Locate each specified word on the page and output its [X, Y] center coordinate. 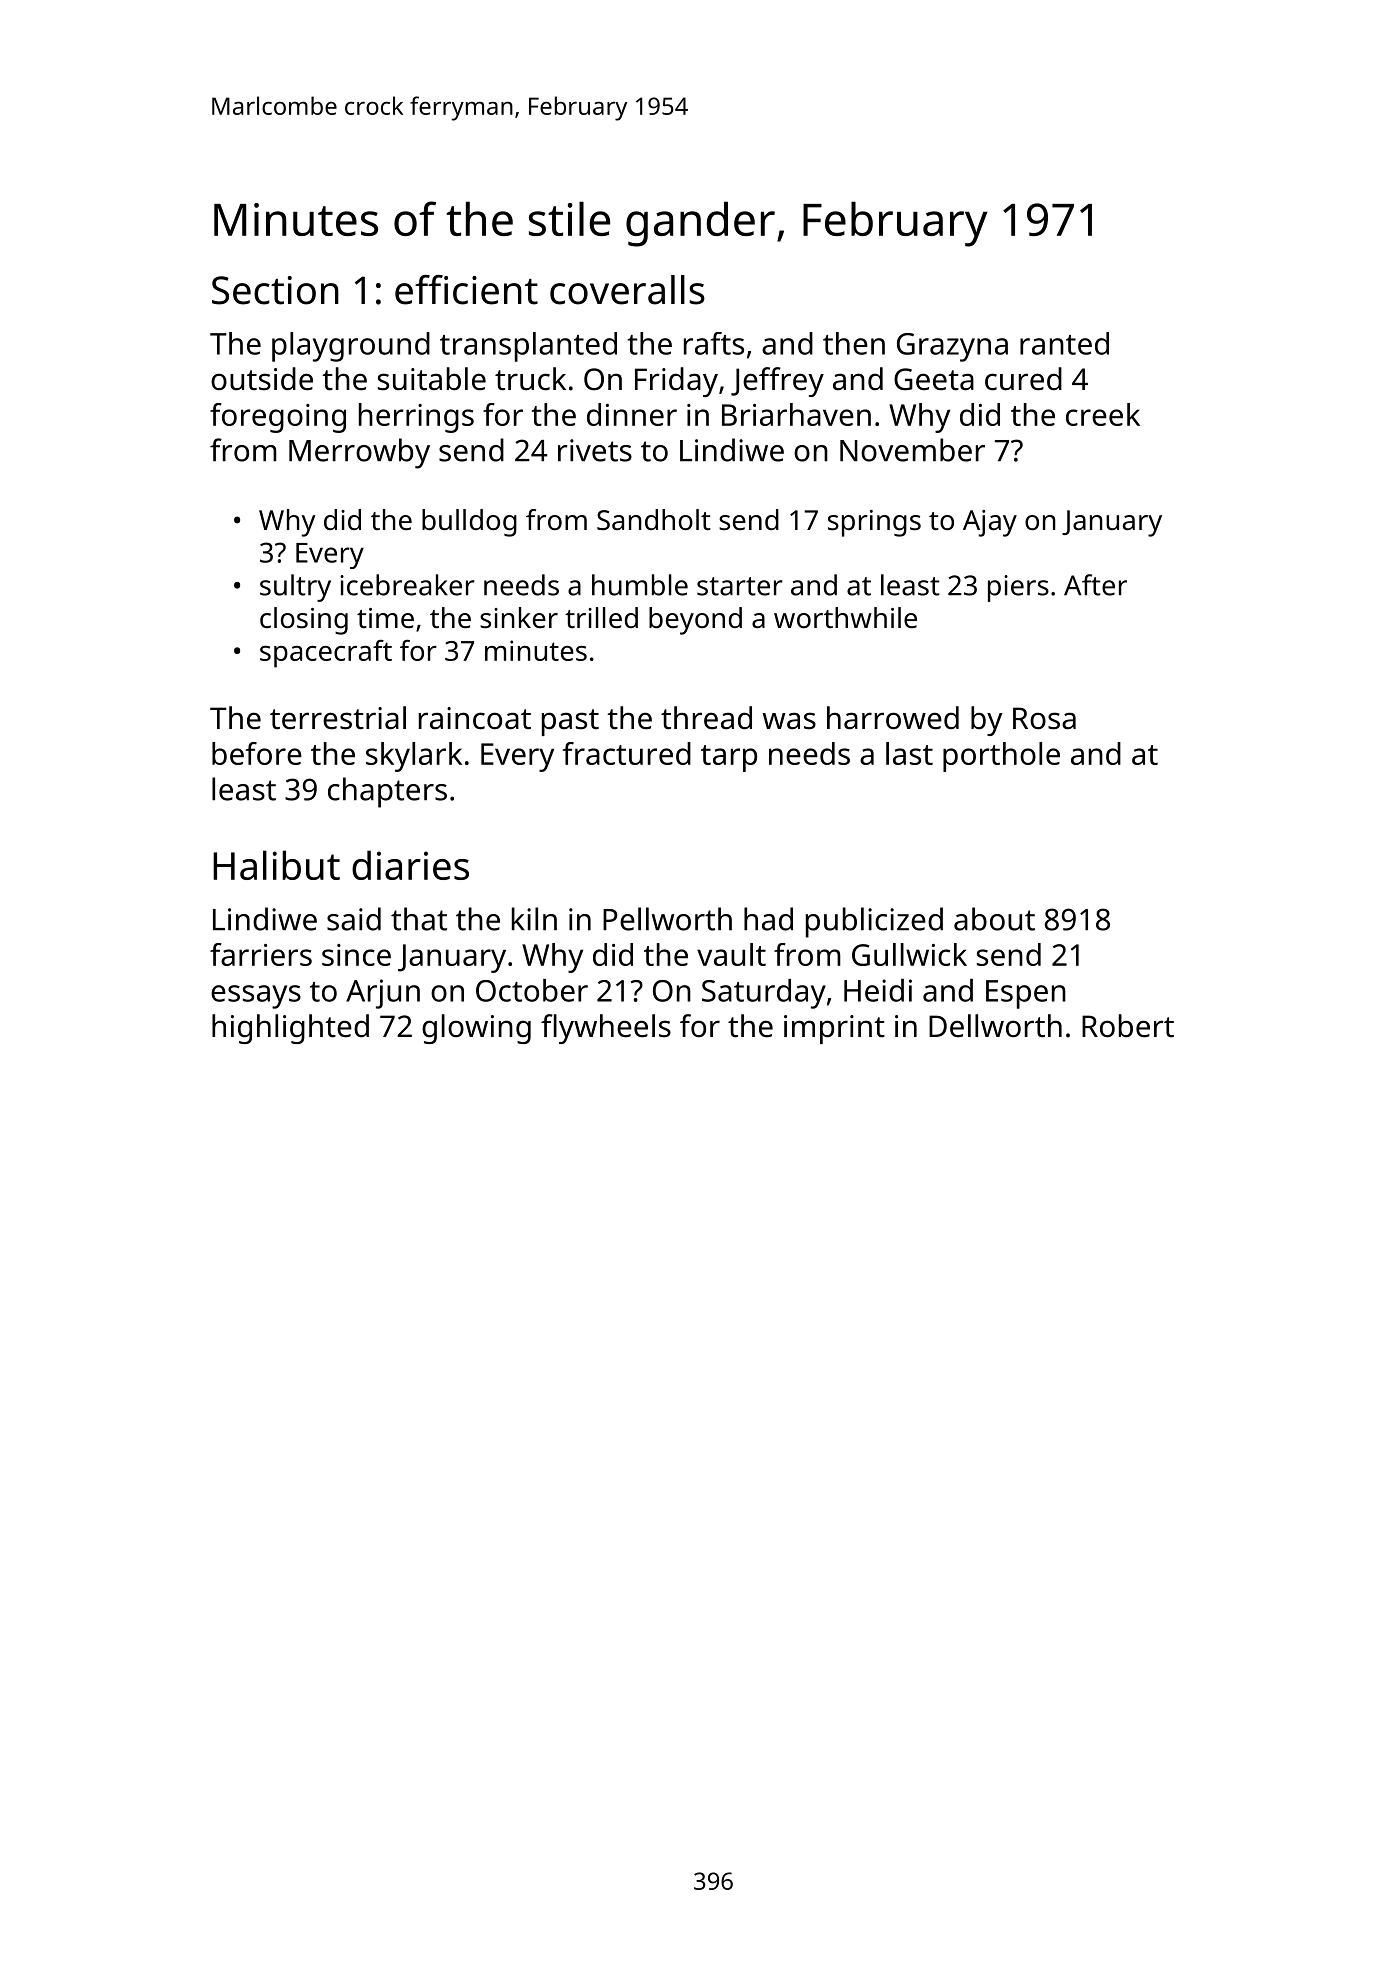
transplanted [528, 347]
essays [256, 997]
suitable [432, 379]
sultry [295, 588]
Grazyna [952, 347]
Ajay [990, 523]
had [768, 919]
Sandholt [654, 520]
